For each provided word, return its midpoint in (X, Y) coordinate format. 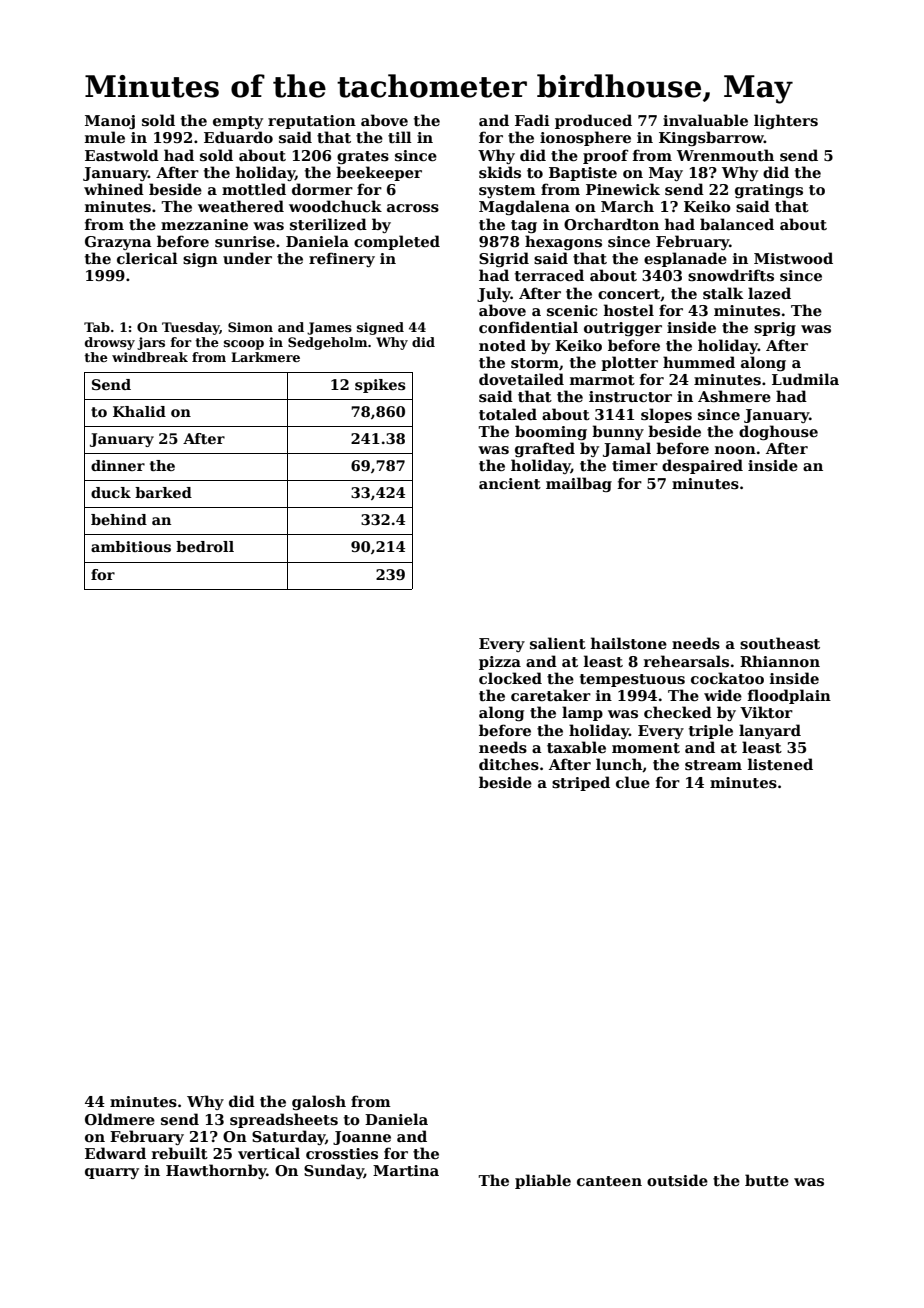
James (329, 328)
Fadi (532, 120)
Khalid (139, 411)
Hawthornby (216, 1171)
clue (633, 782)
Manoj (110, 122)
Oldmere (120, 1119)
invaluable (705, 120)
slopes (666, 415)
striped (581, 783)
